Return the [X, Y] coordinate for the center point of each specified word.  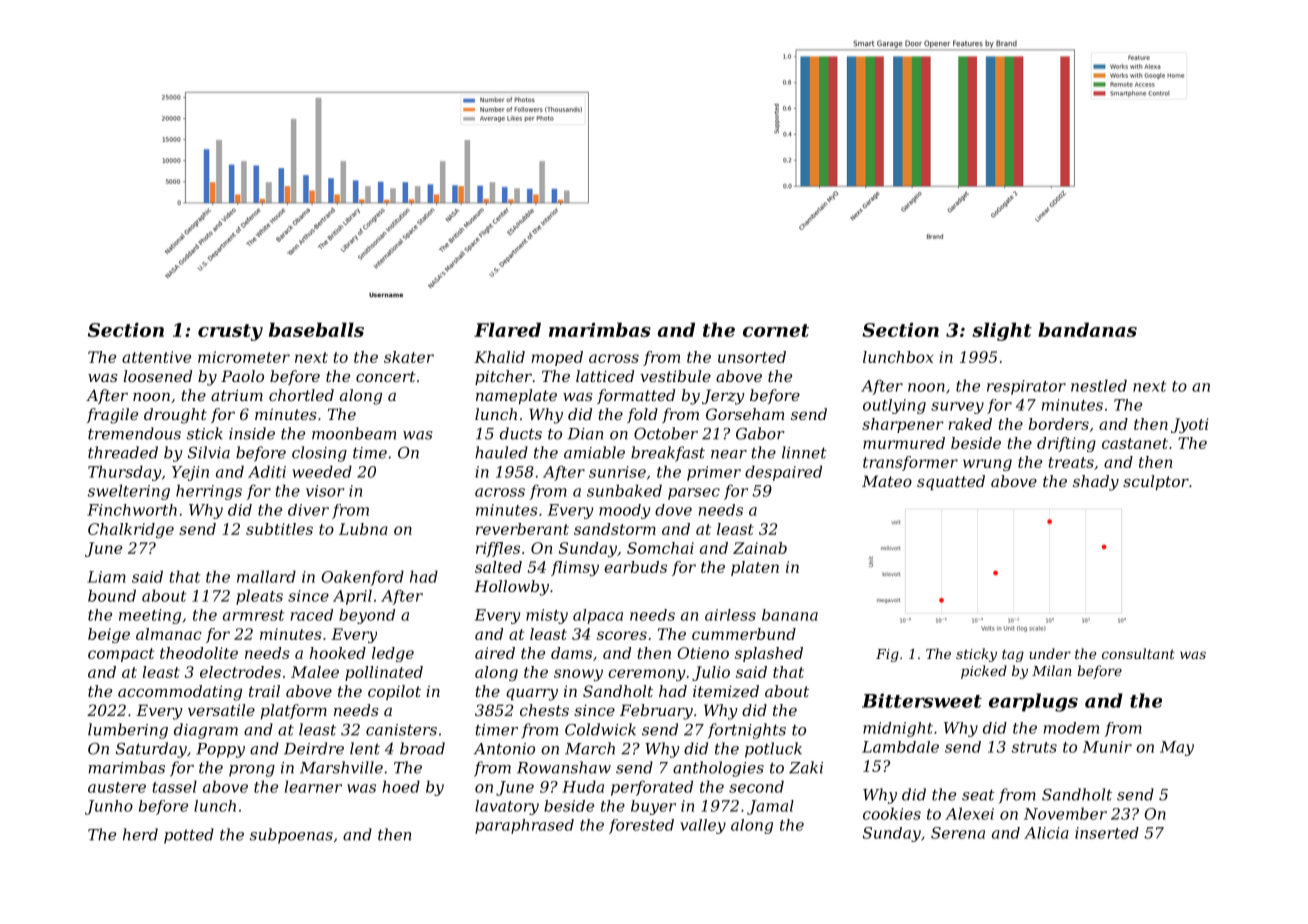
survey [957, 408]
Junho [109, 807]
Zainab [760, 548]
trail [264, 691]
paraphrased [524, 826]
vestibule [675, 376]
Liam [106, 577]
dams [571, 653]
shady [1096, 483]
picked [984, 672]
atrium [237, 395]
